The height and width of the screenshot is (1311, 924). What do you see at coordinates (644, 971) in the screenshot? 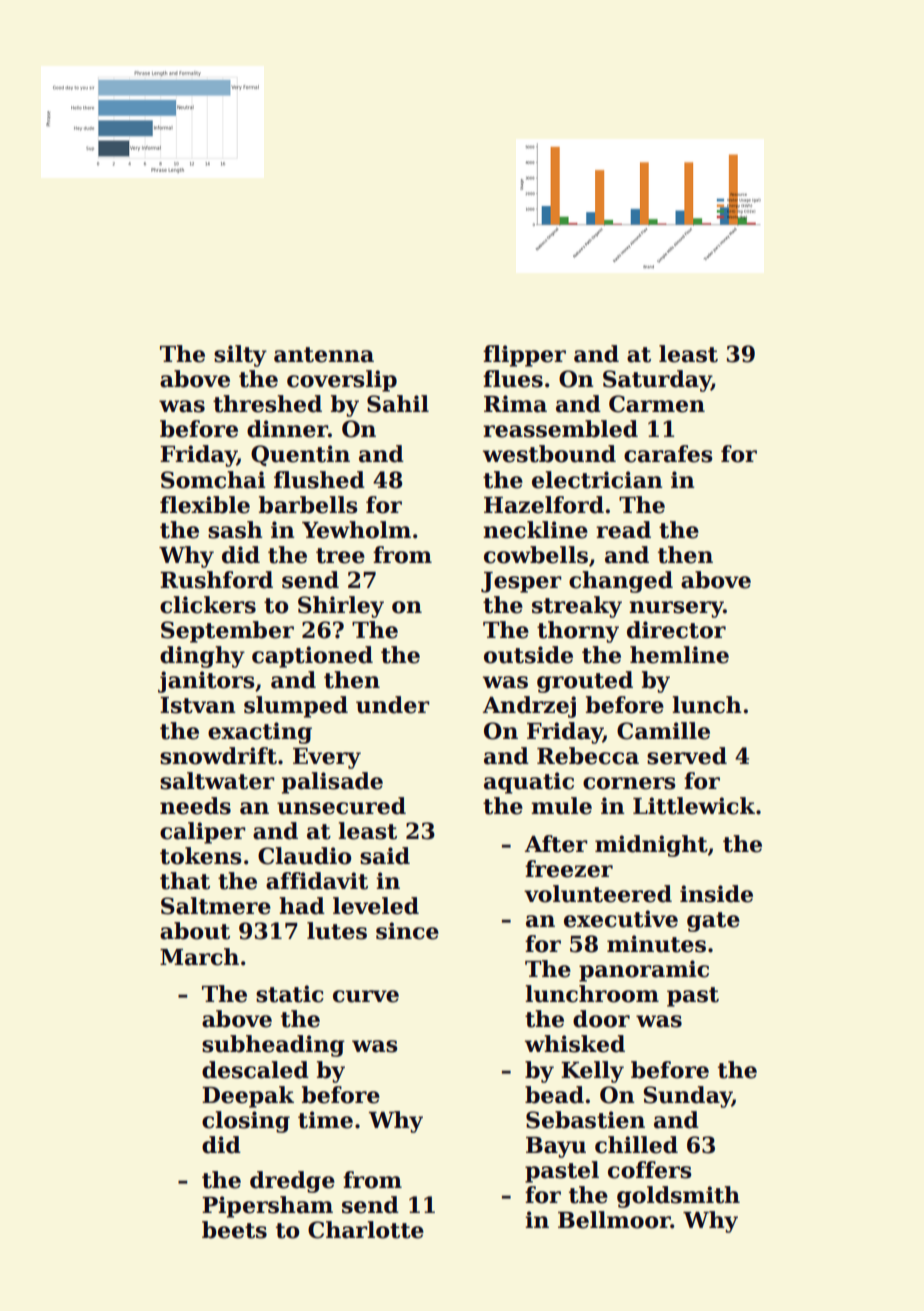
I see `panoramic` at bounding box center [644, 971].
